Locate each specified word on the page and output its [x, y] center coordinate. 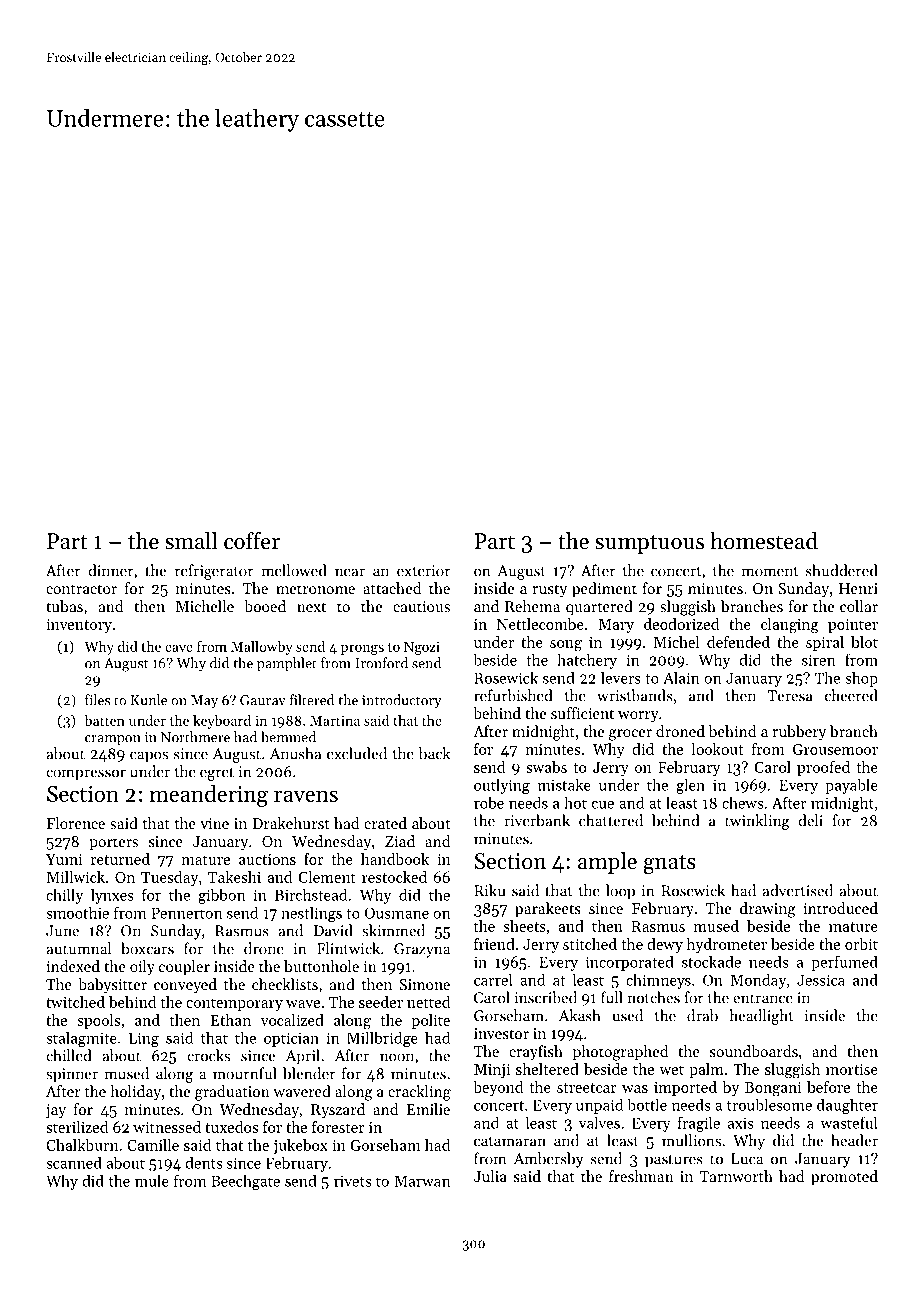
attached [392, 588]
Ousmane [397, 913]
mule [152, 1180]
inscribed [545, 997]
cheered [851, 695]
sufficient [582, 713]
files [97, 700]
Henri [858, 588]
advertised [798, 890]
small [191, 541]
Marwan [422, 1181]
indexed [73, 966]
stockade [711, 962]
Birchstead [311, 895]
